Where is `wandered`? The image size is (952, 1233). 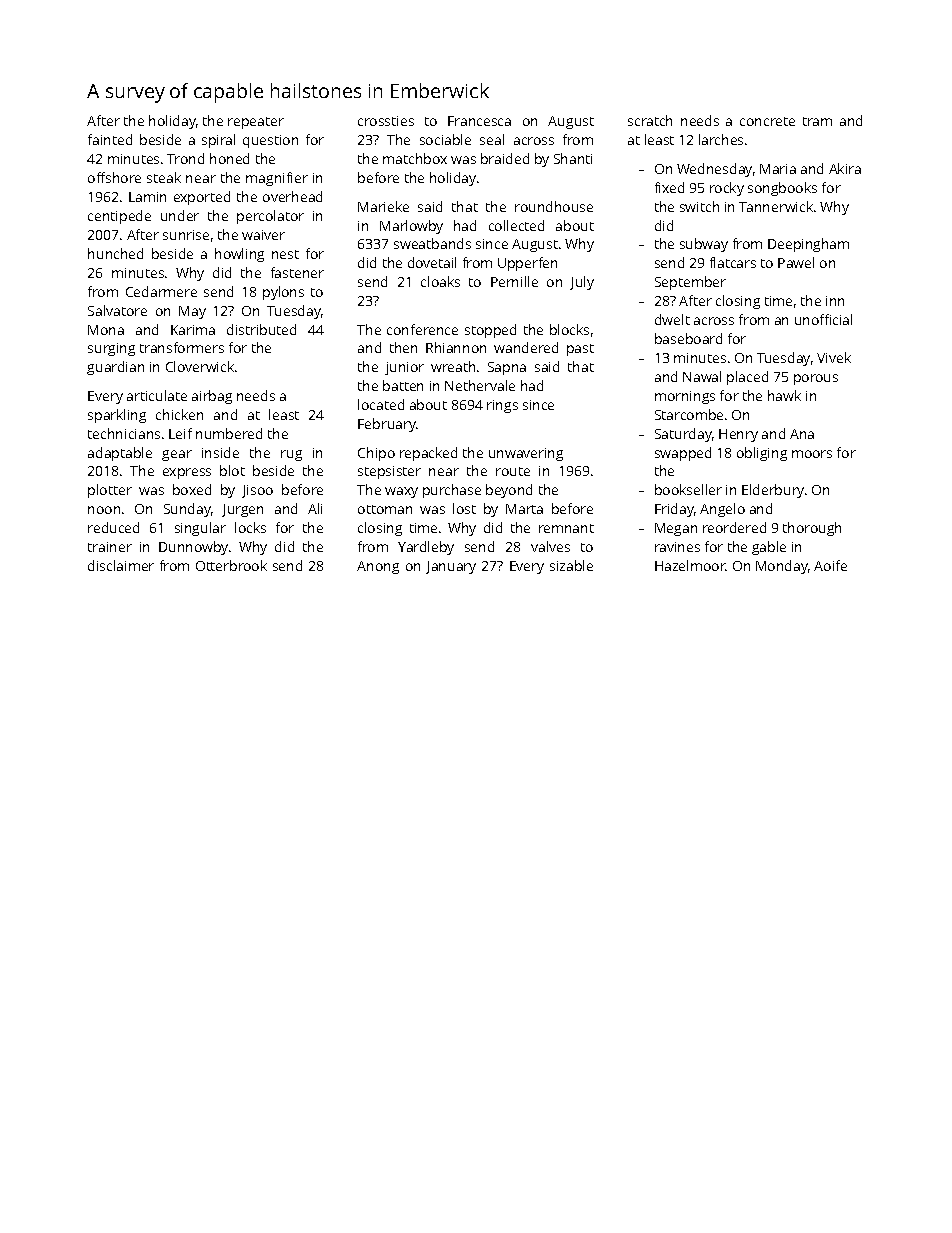
wandered is located at coordinates (526, 347).
